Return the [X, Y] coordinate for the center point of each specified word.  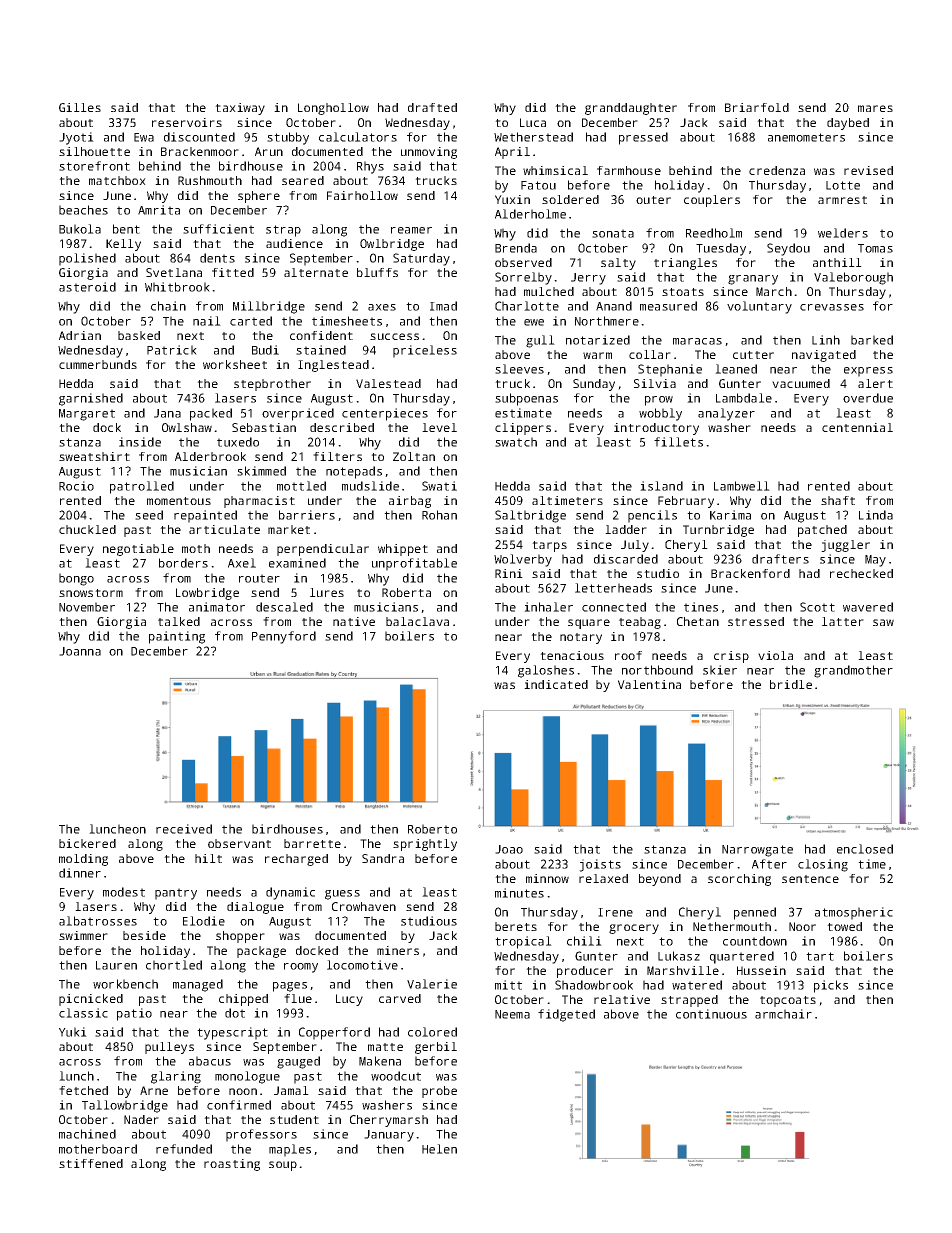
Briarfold [757, 107]
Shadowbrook [594, 985]
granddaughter [631, 109]
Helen [439, 1149]
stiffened [91, 1163]
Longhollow [333, 109]
